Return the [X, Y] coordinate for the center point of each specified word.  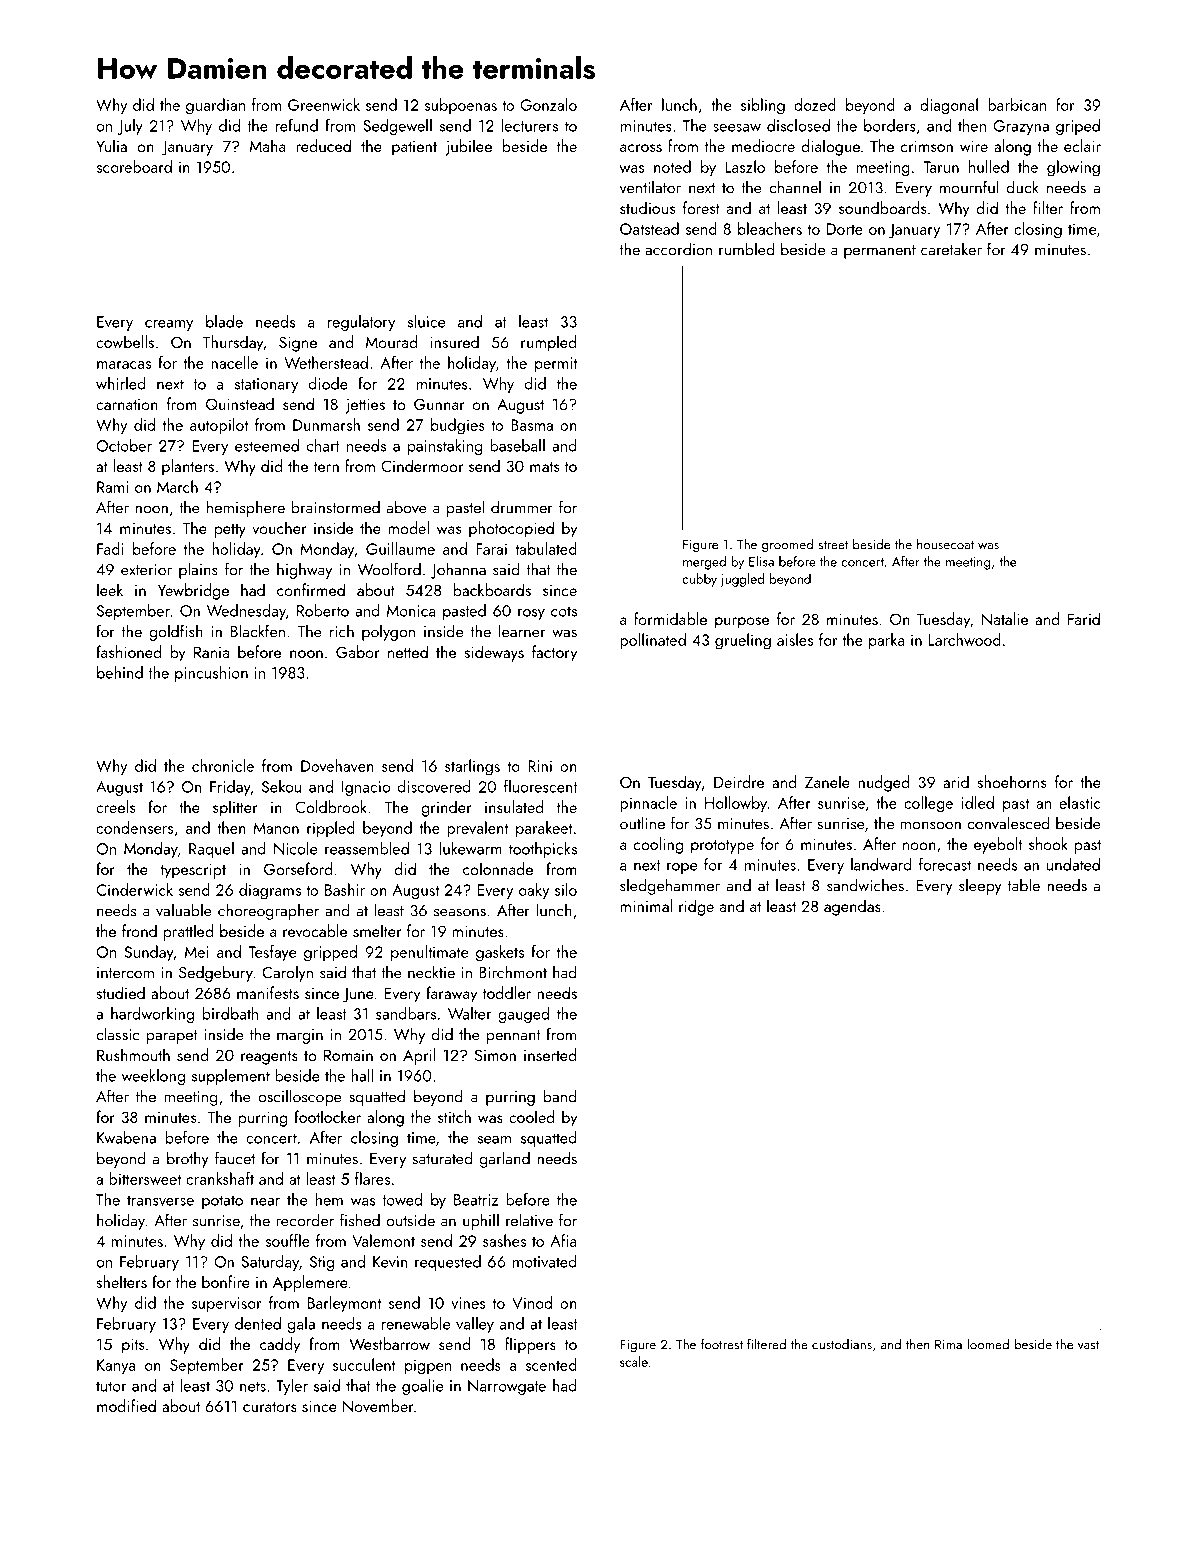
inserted [550, 1054]
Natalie [1005, 618]
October [124, 445]
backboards [492, 589]
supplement [231, 1077]
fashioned [128, 651]
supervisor [226, 1305]
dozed [815, 104]
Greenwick [324, 104]
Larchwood [965, 639]
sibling [763, 106]
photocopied [511, 529]
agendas [852, 907]
